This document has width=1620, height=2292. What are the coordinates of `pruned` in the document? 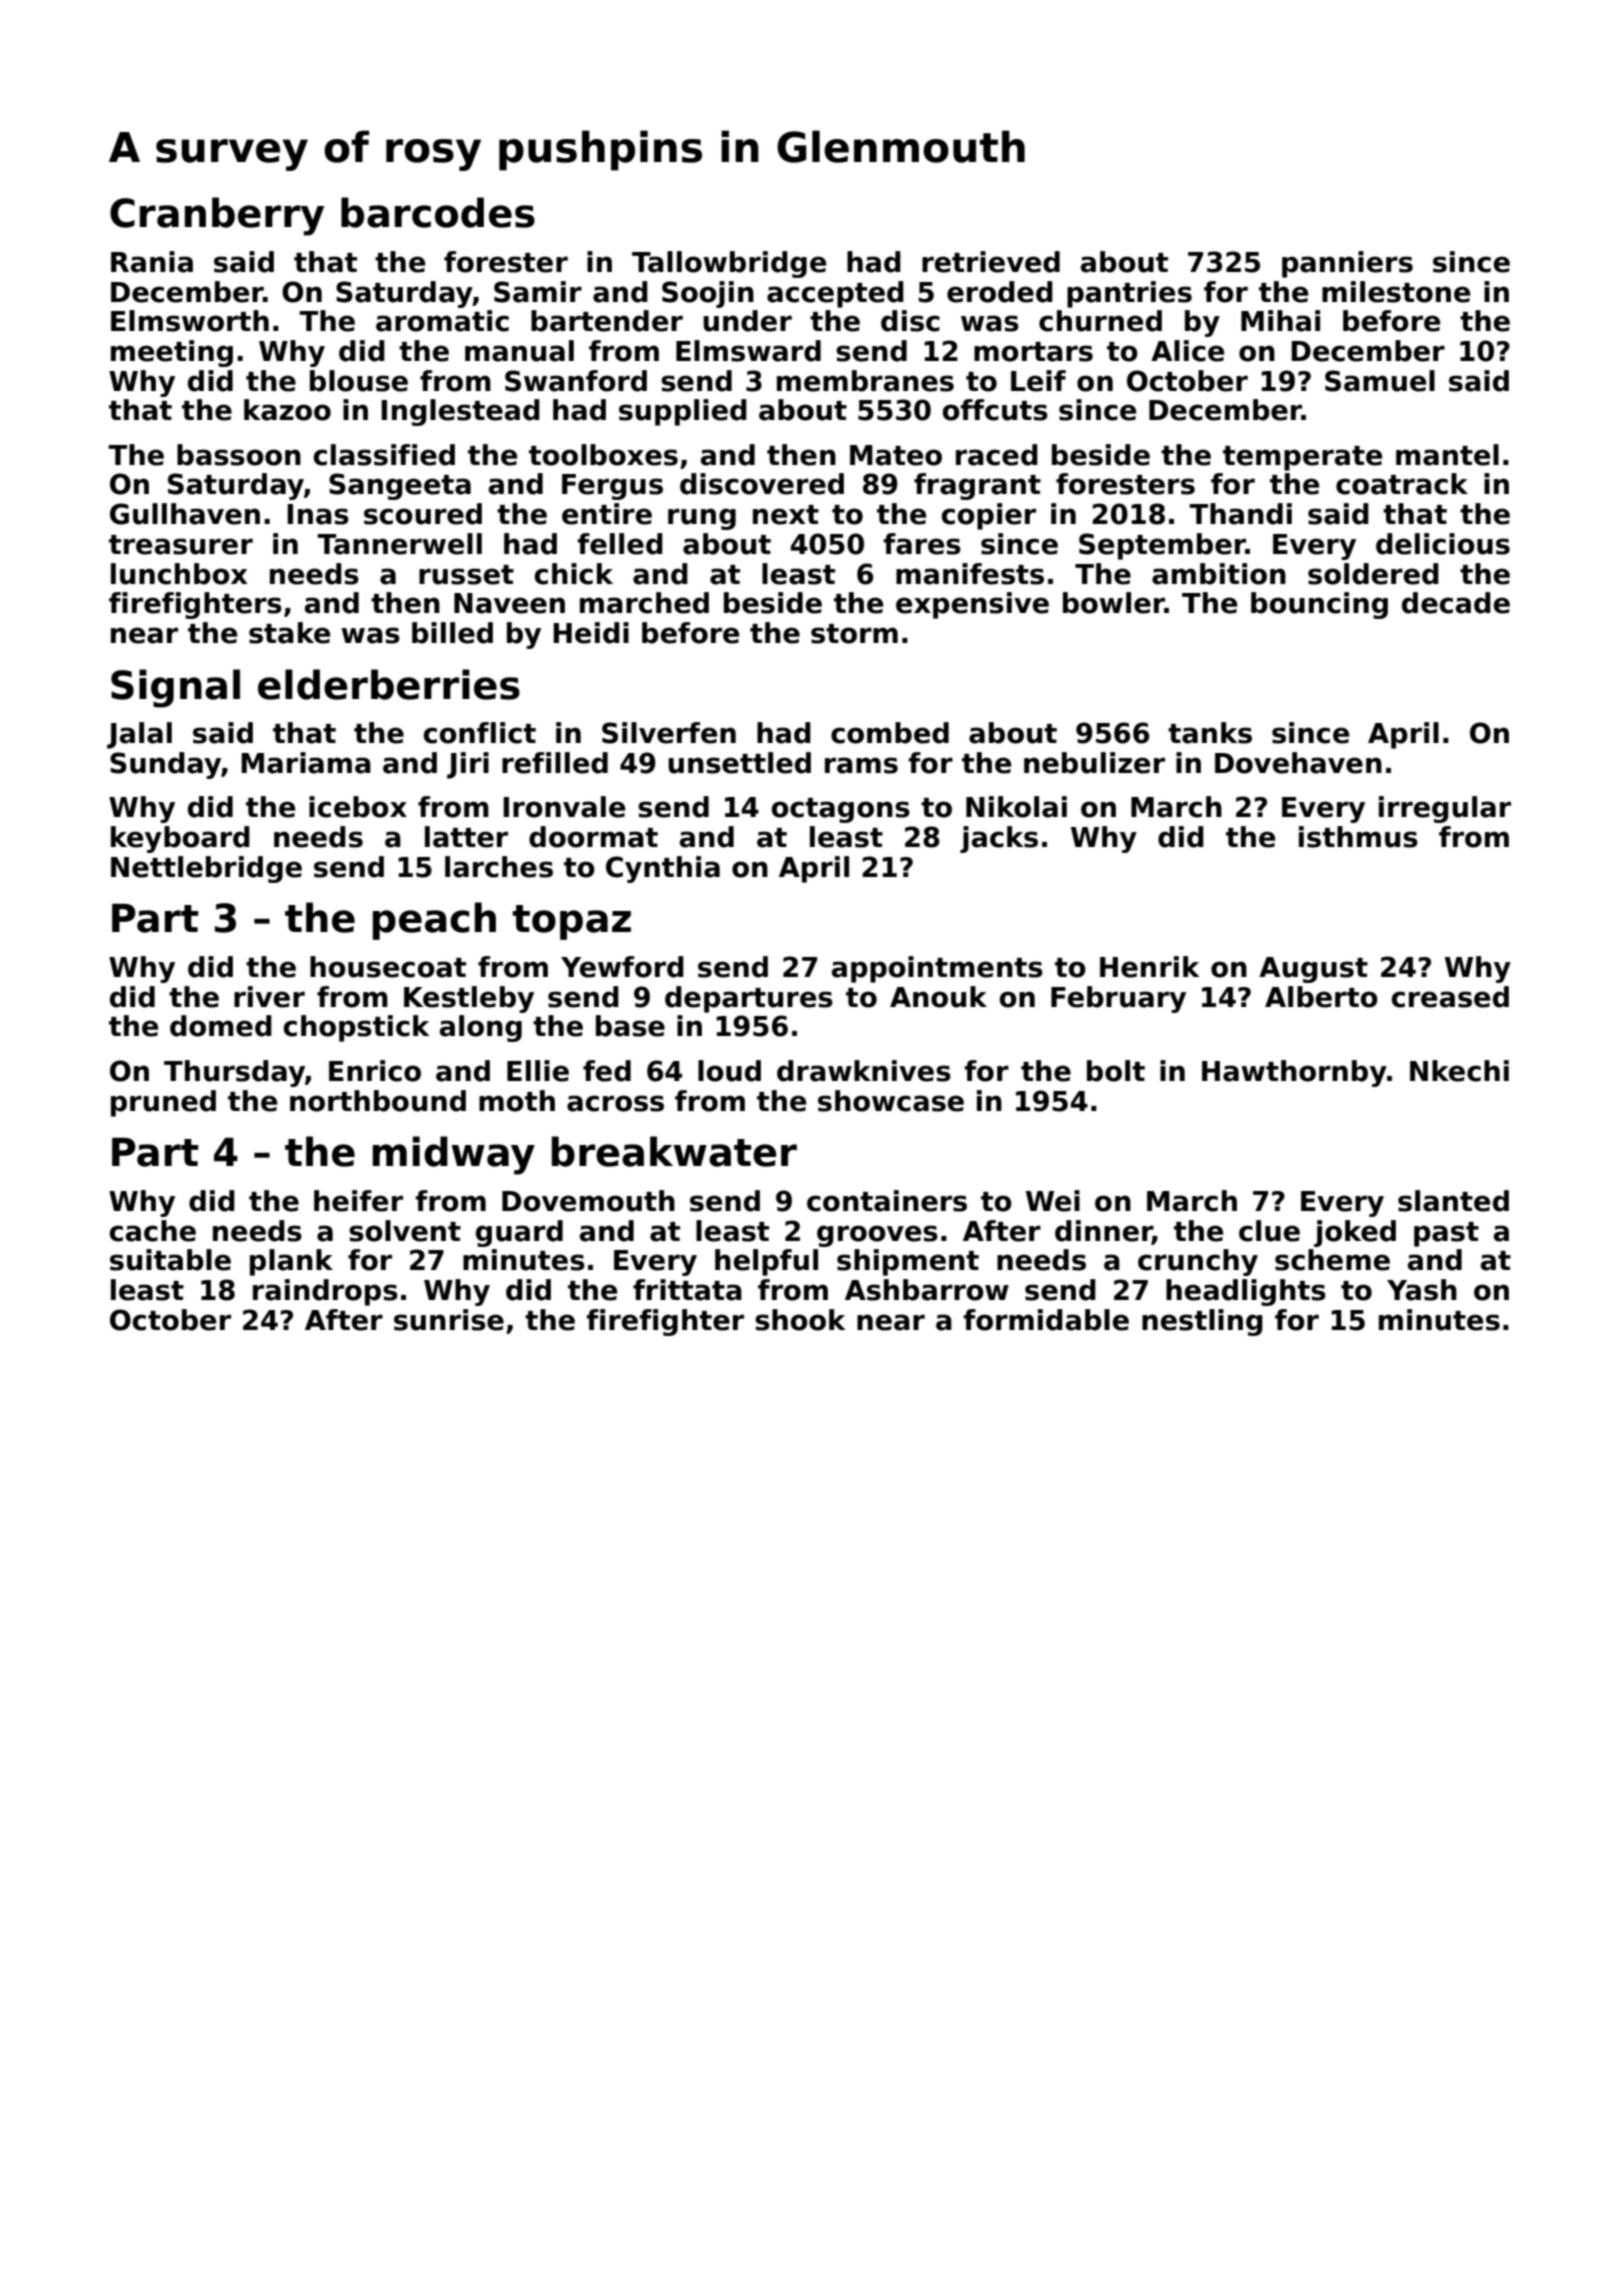 It's located at (163, 1103).
